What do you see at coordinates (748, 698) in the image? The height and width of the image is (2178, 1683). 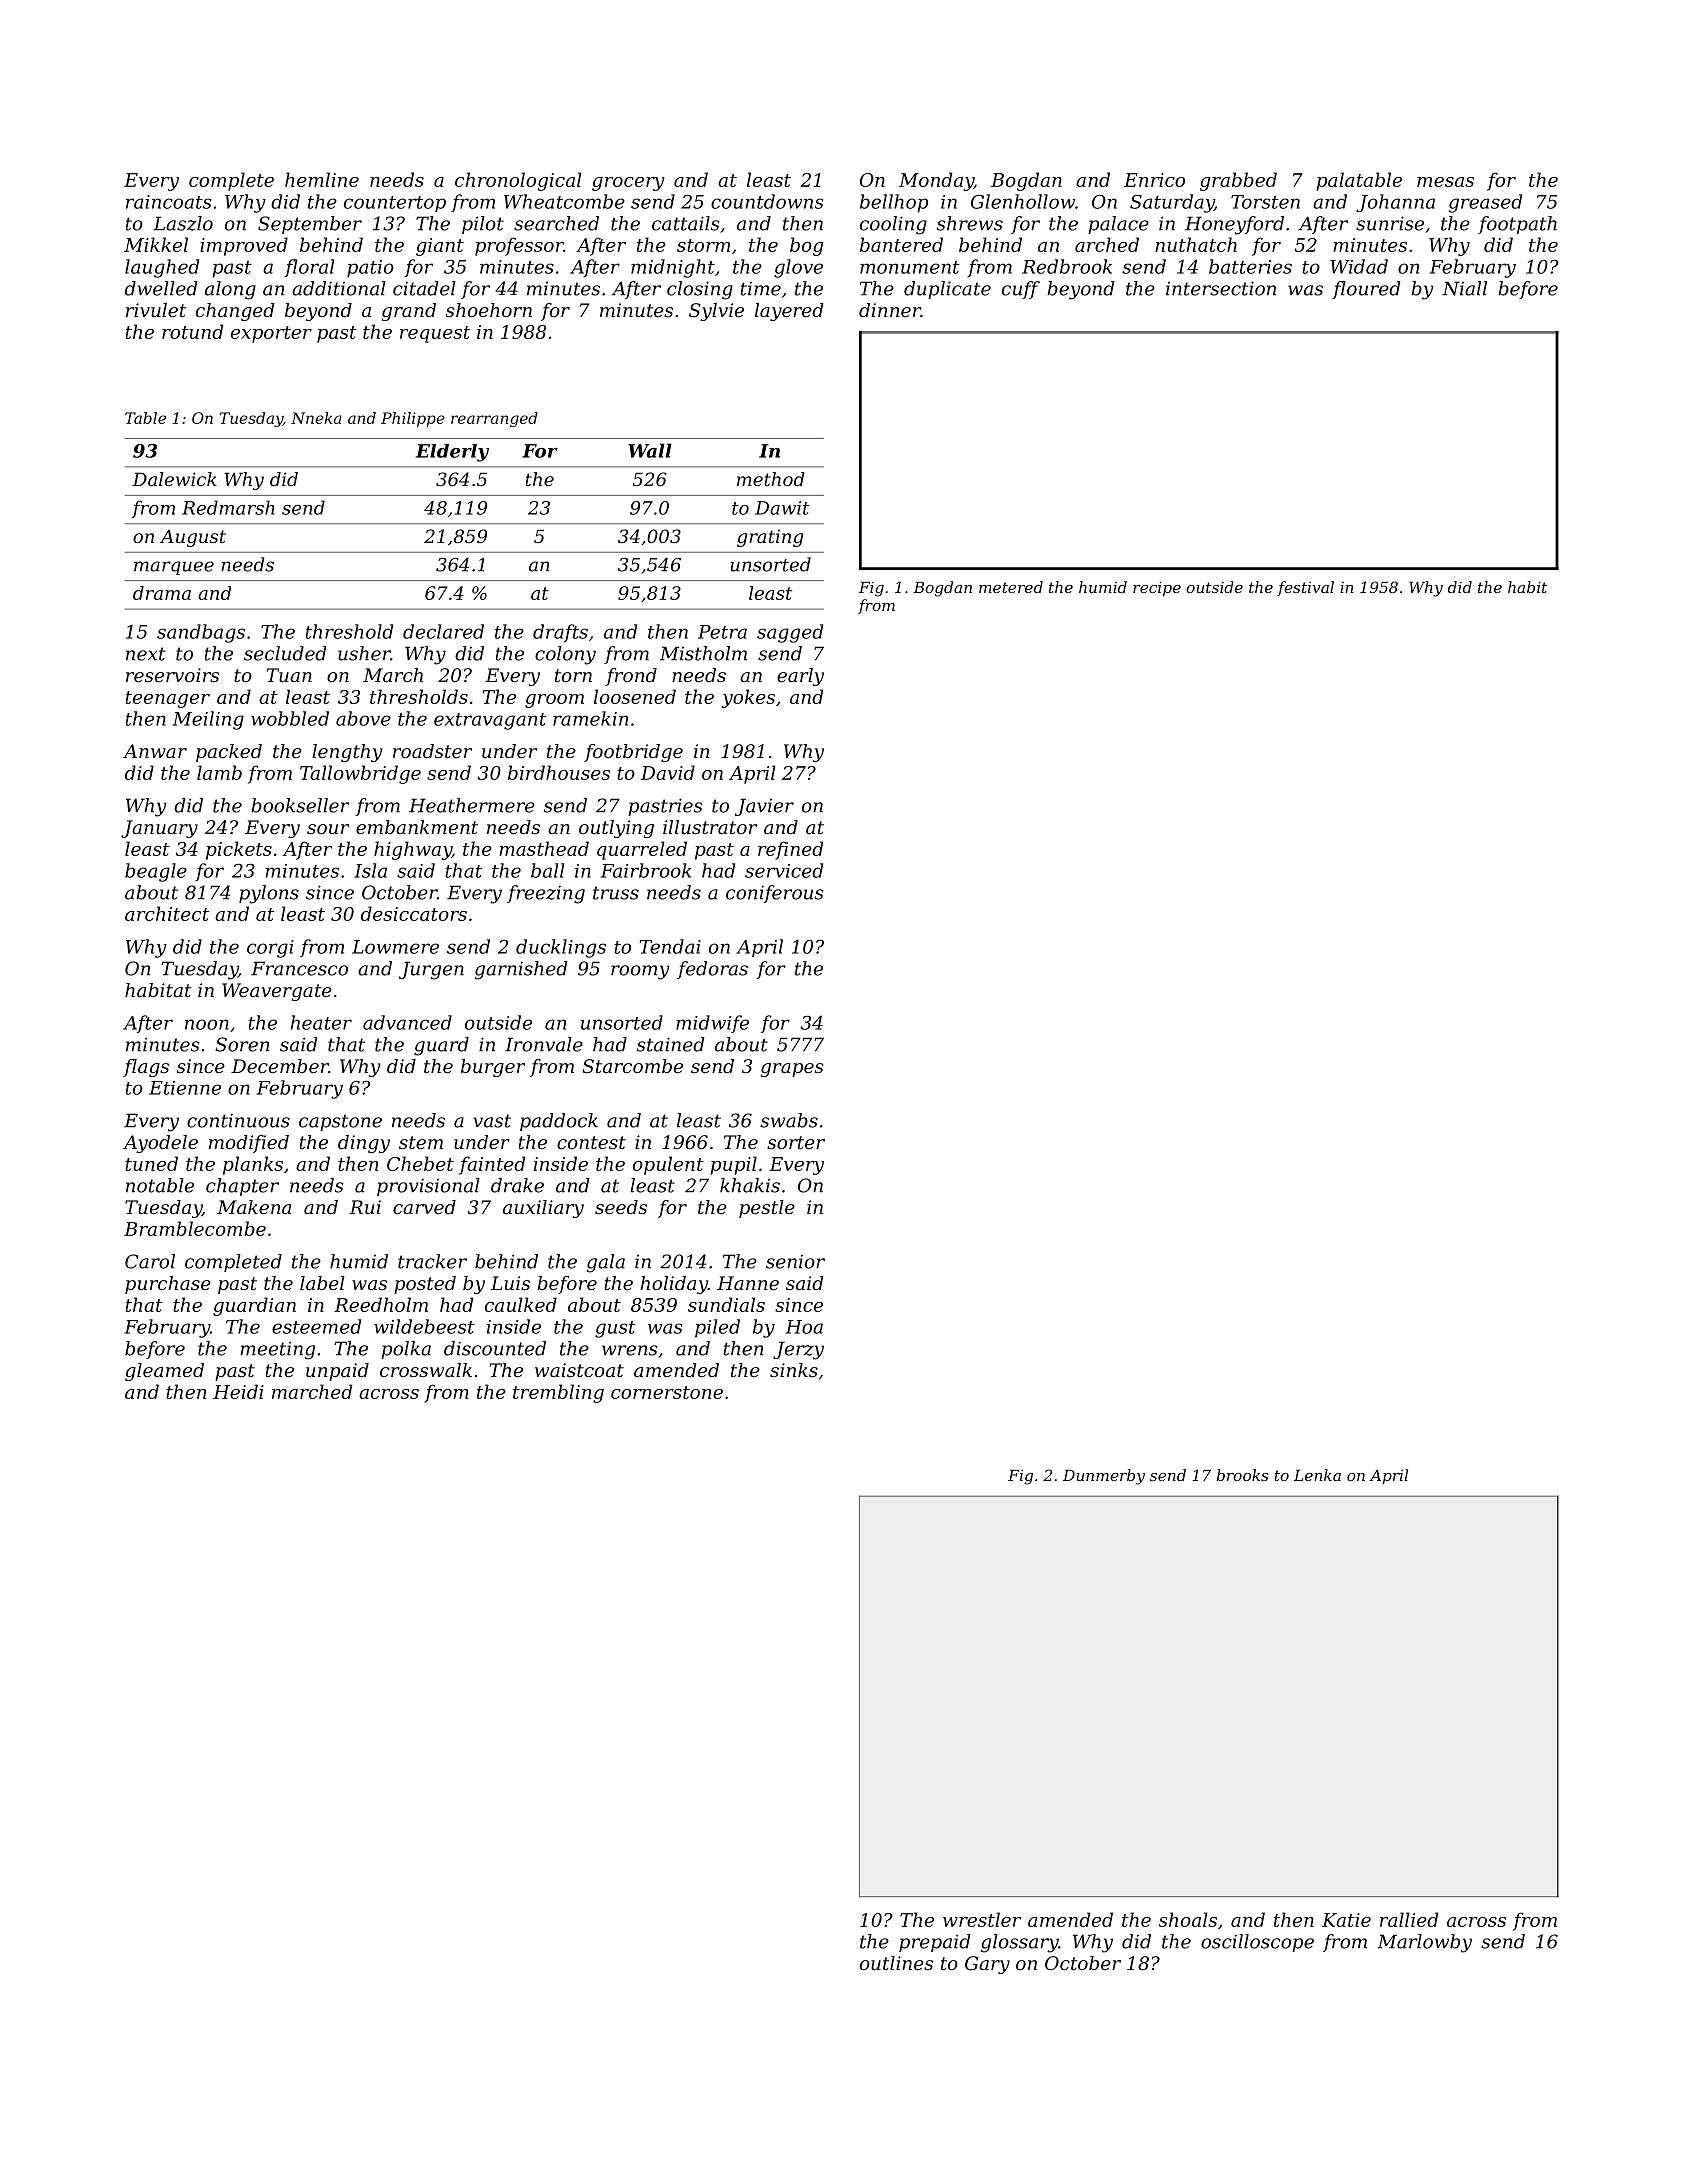 I see `yokes` at bounding box center [748, 698].
